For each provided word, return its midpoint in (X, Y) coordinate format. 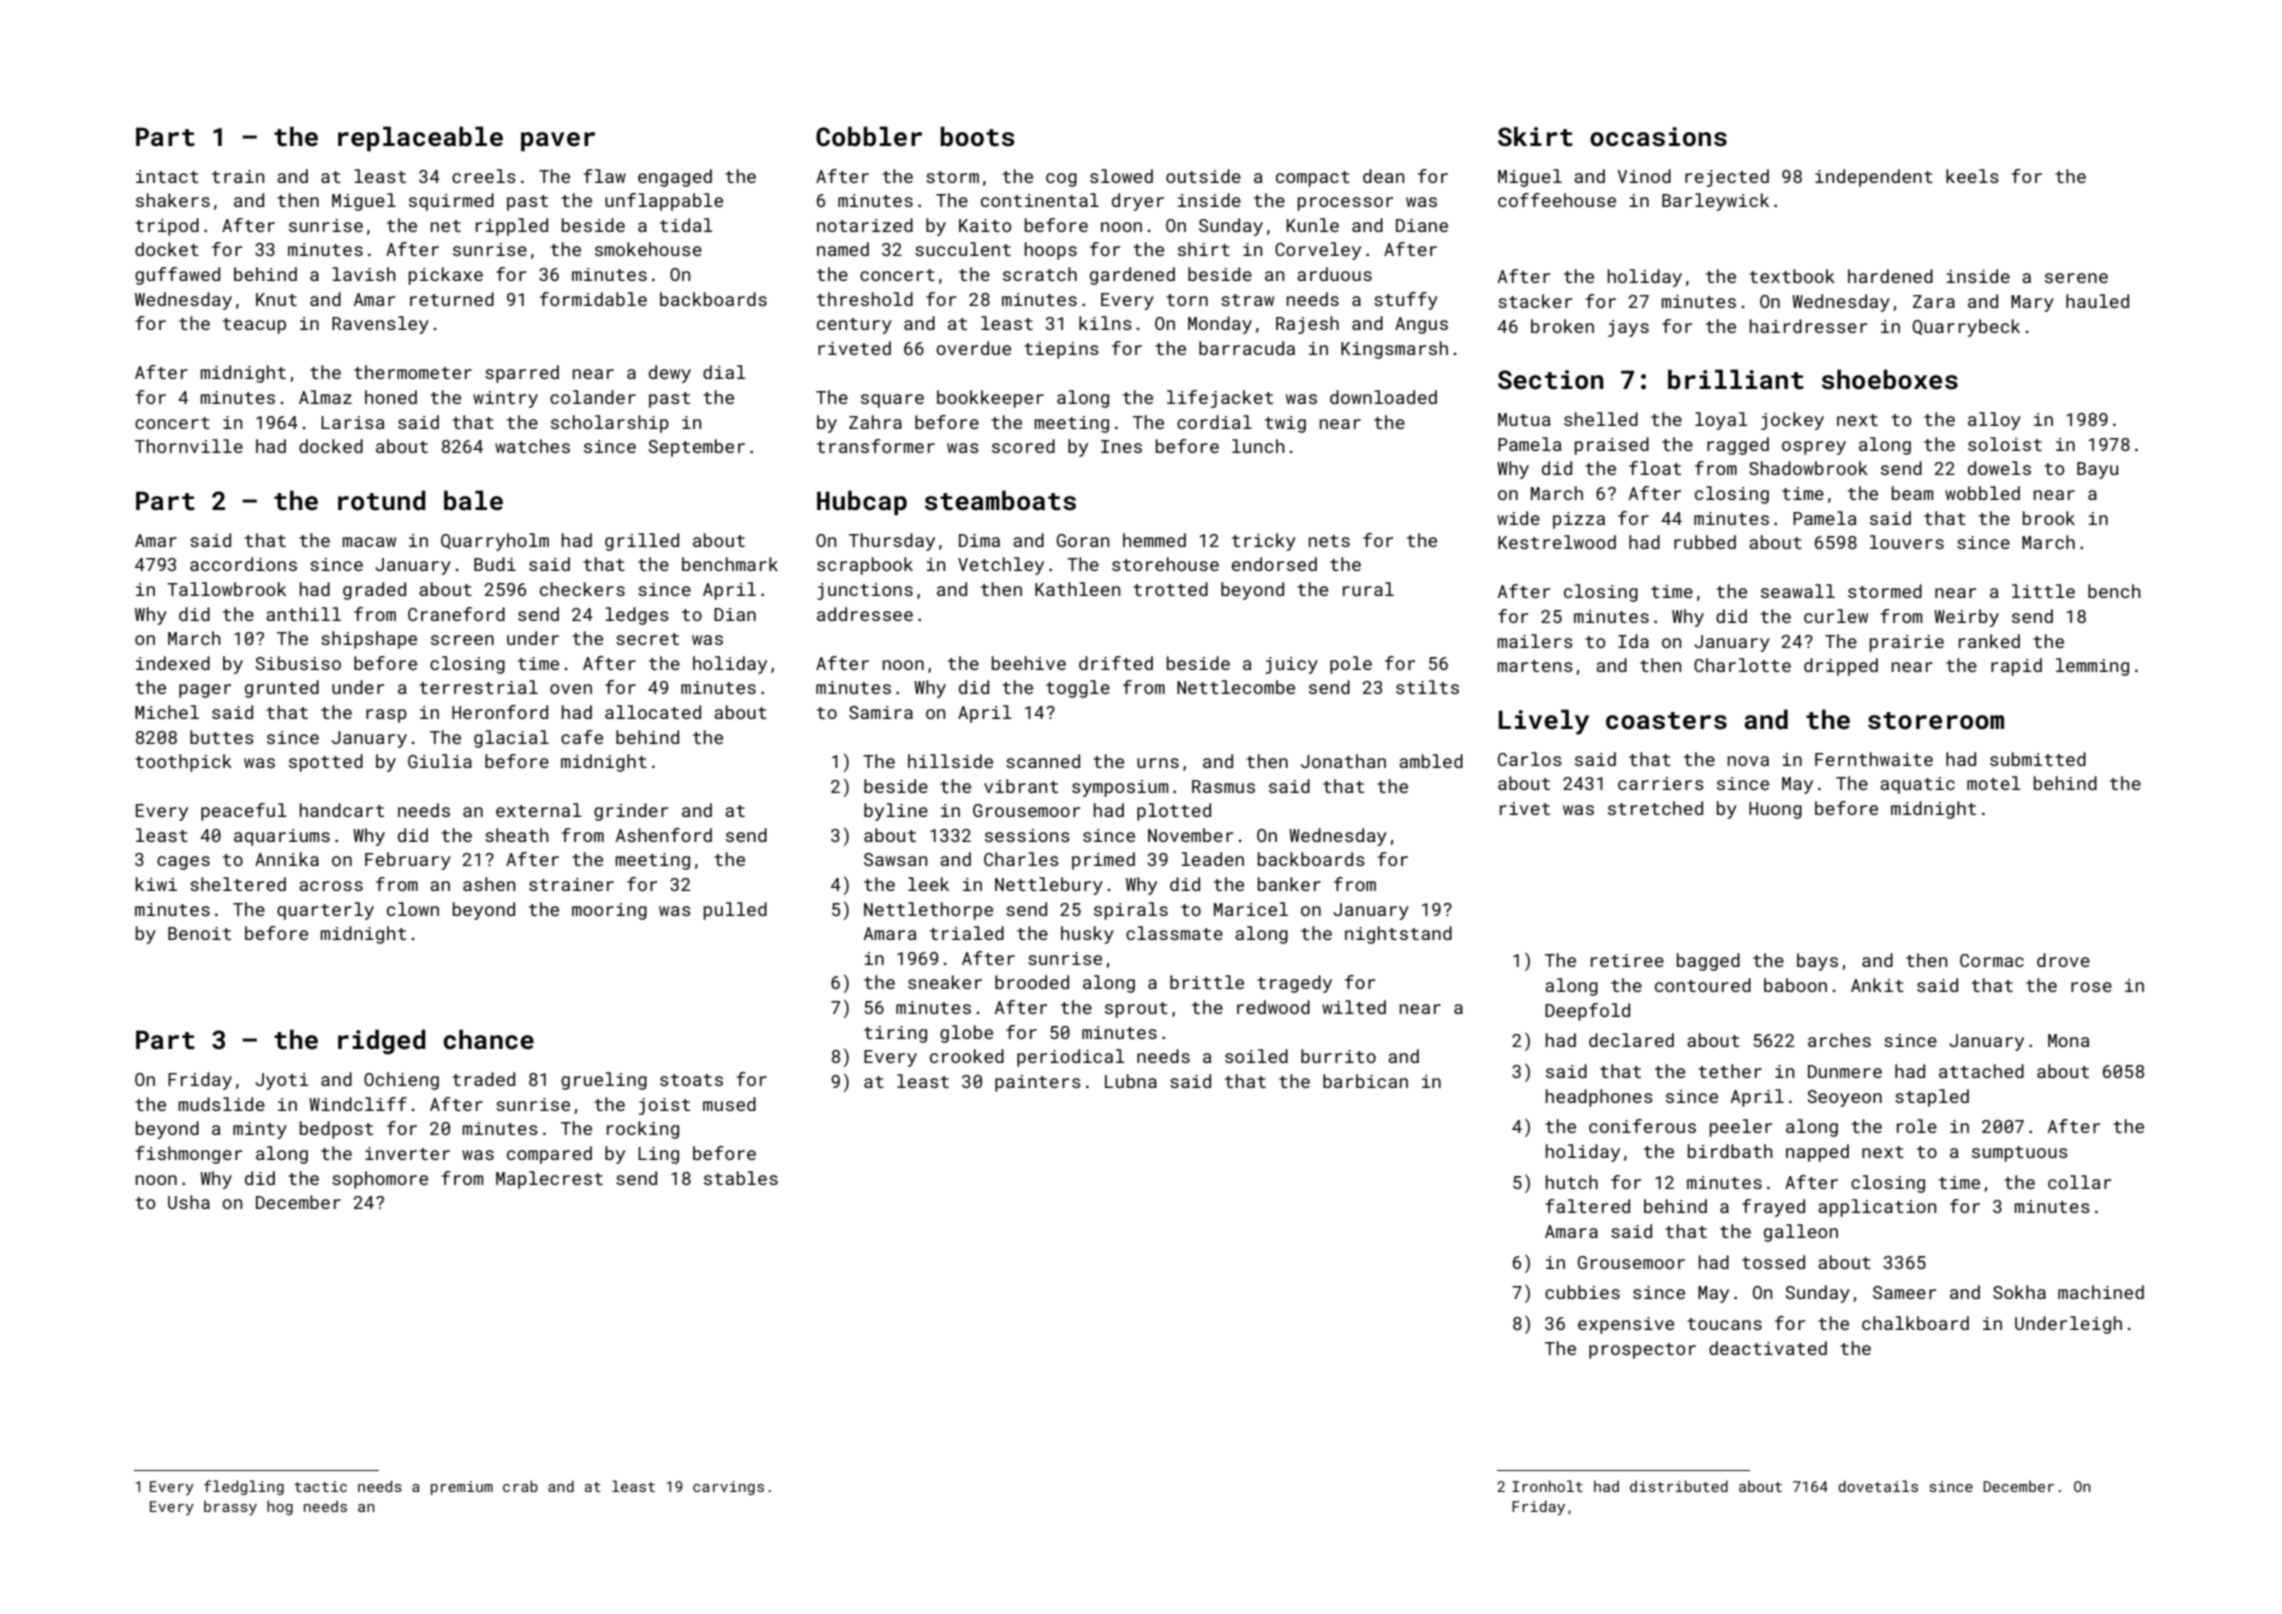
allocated (653, 712)
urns (1158, 763)
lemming (2092, 667)
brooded (1032, 982)
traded (483, 1079)
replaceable (420, 138)
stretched (1655, 808)
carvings (728, 1488)
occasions (1658, 137)
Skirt (1535, 136)
